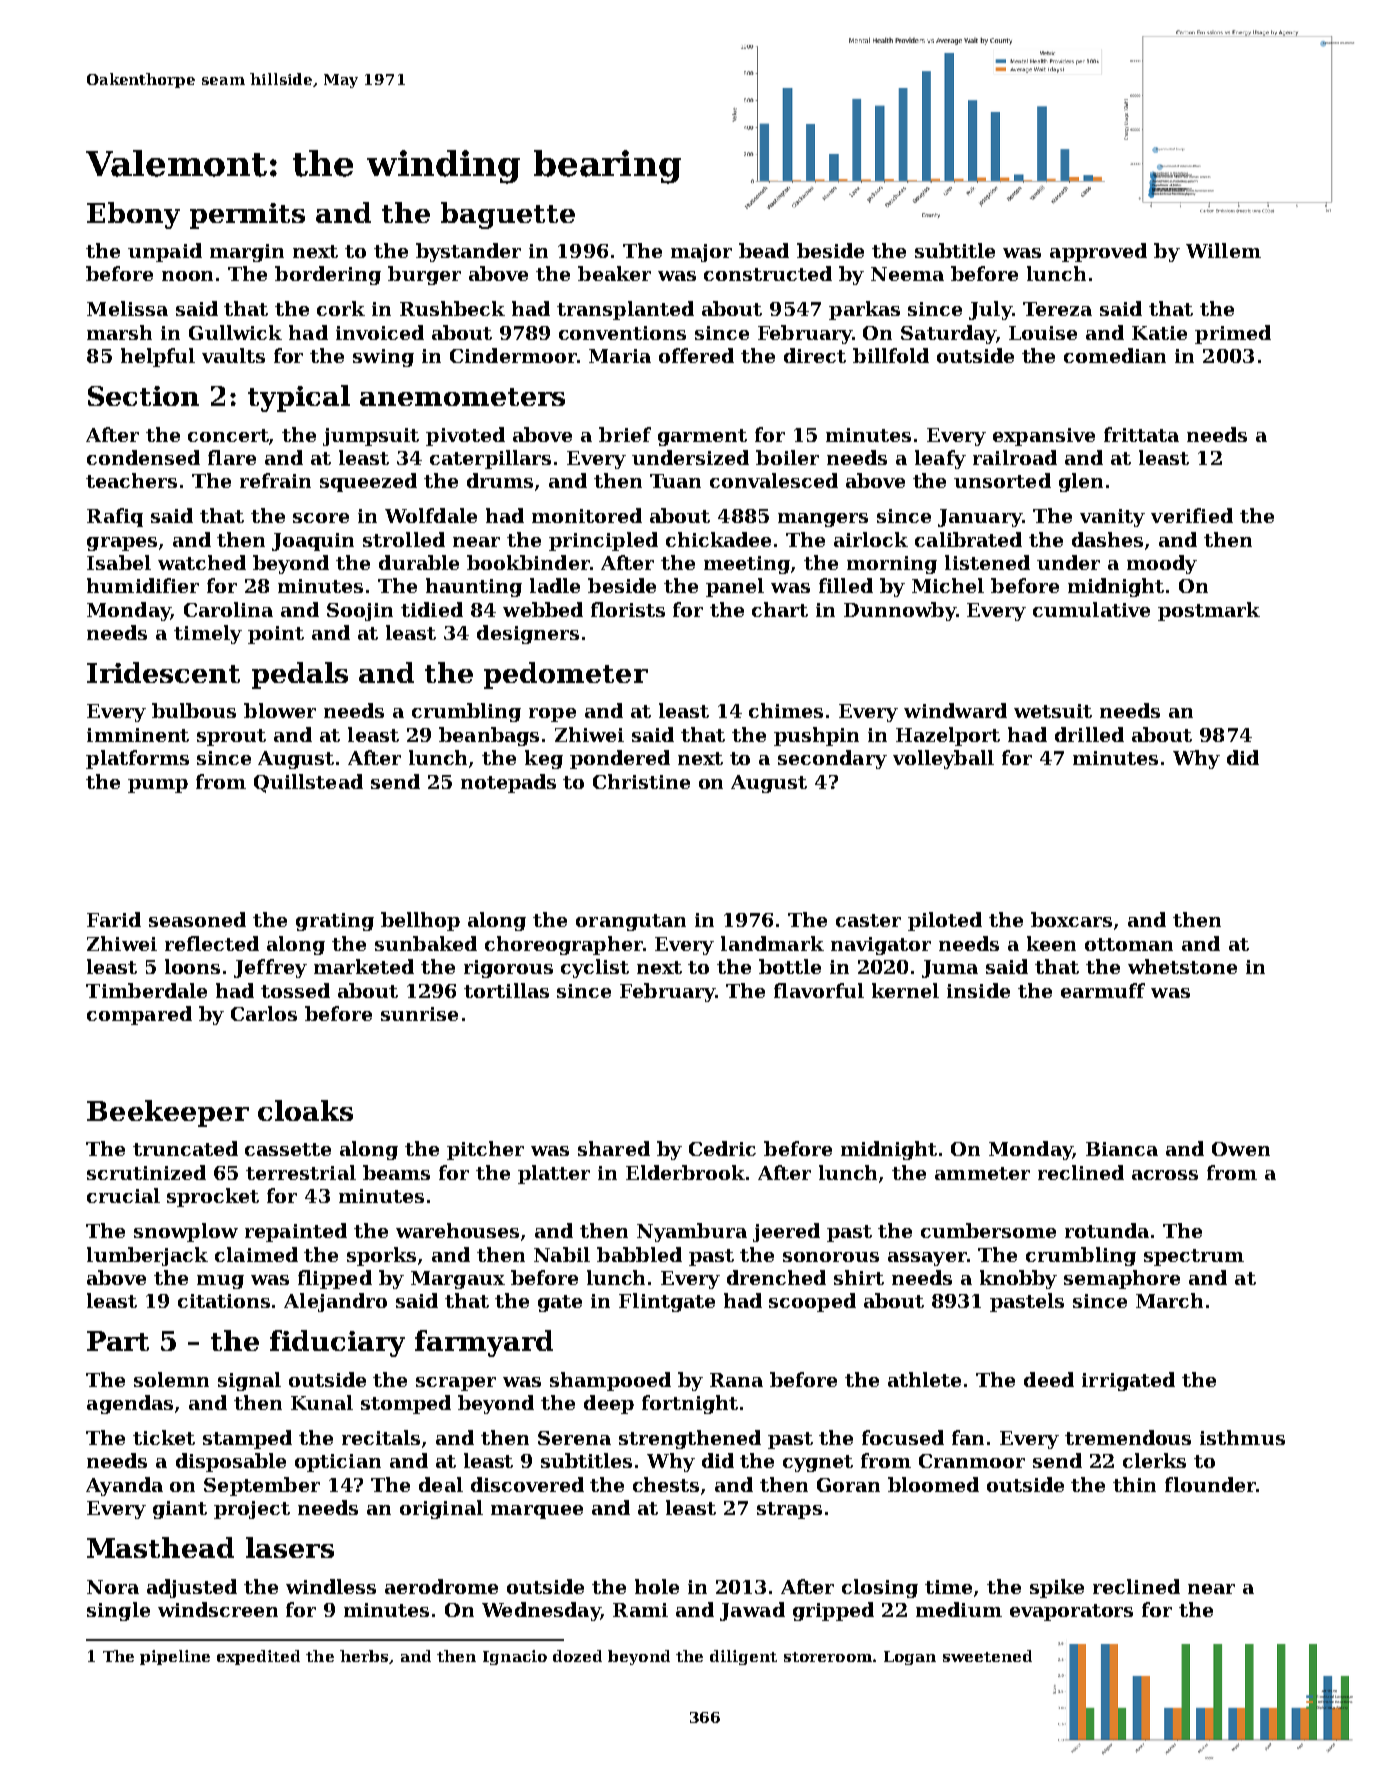 This screenshot has height=1784, width=1378. I want to click on burger, so click(424, 275).
